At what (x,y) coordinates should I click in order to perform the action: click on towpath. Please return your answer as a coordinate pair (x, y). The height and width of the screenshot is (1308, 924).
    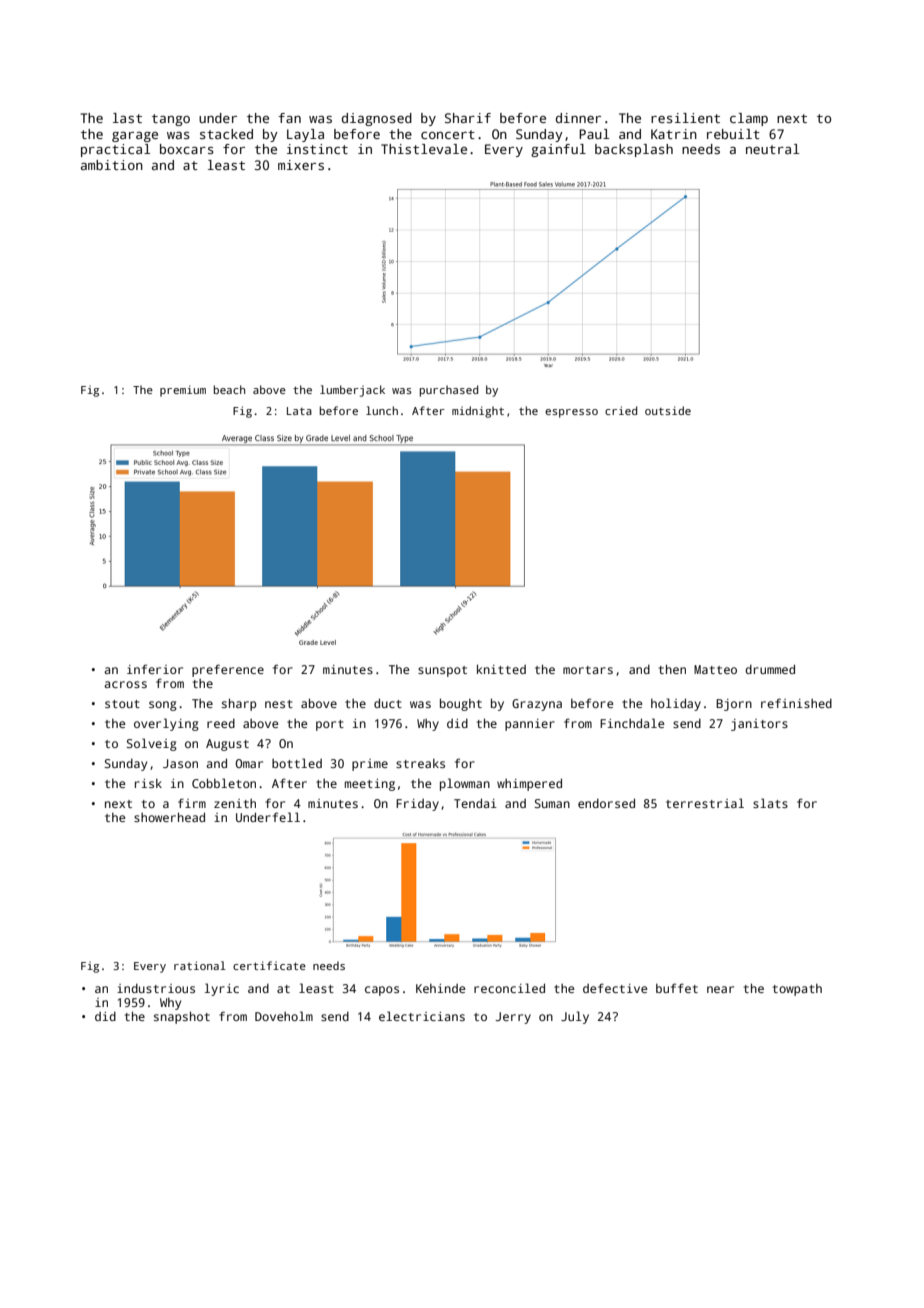
    Looking at the image, I should click on (797, 990).
